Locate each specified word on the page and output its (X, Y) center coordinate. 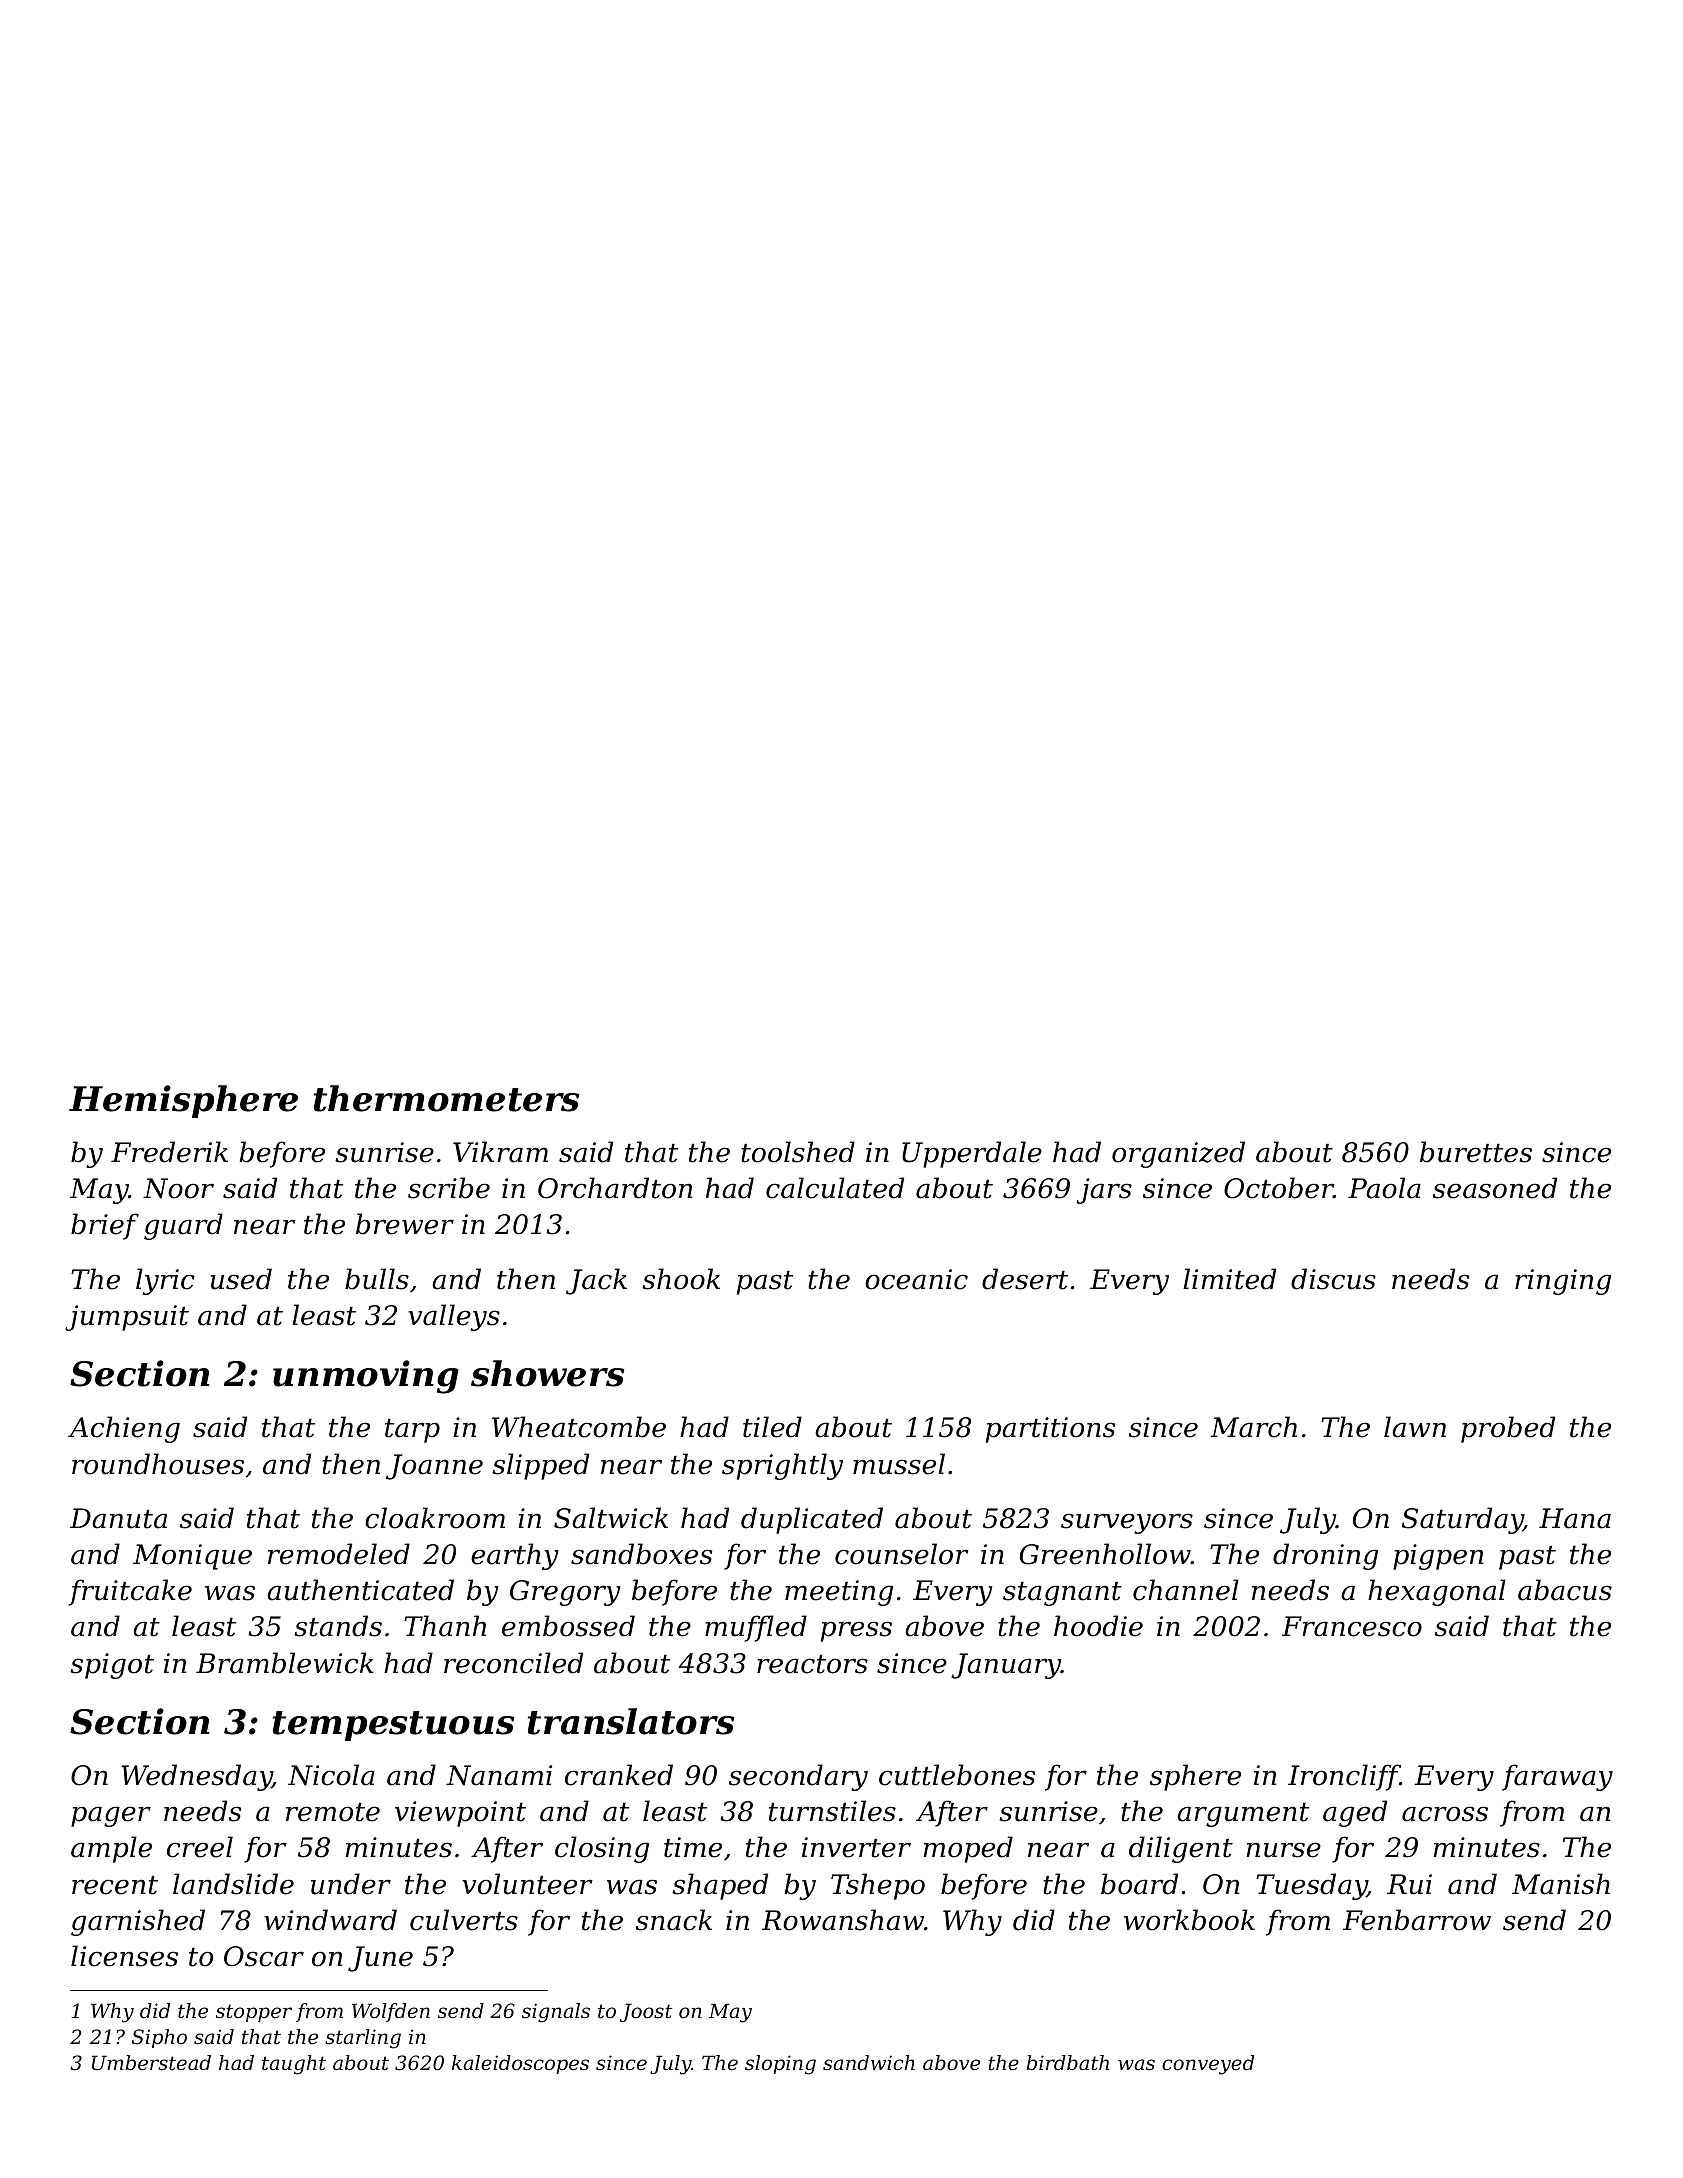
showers (547, 1373)
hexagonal (1437, 1592)
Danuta (118, 1518)
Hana (1575, 1518)
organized (1178, 1154)
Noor (178, 1188)
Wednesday (196, 1777)
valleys (454, 1317)
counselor (902, 1554)
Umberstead (151, 2063)
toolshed (798, 1152)
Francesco (1352, 1626)
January (1006, 1666)
